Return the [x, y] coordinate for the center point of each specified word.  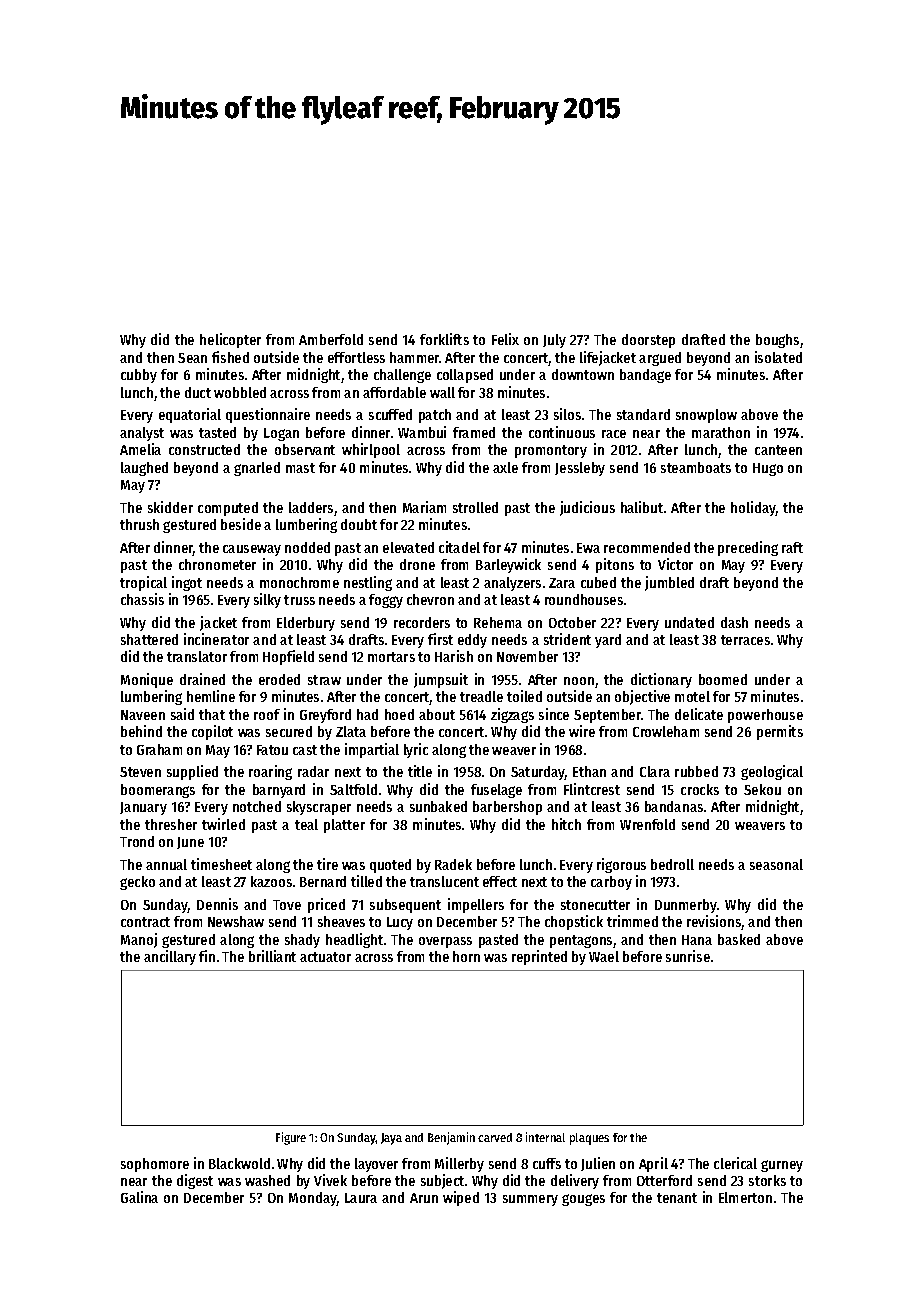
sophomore [155, 1165]
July [554, 341]
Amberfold [331, 339]
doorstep [648, 341]
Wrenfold [647, 824]
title [420, 771]
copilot [212, 732]
